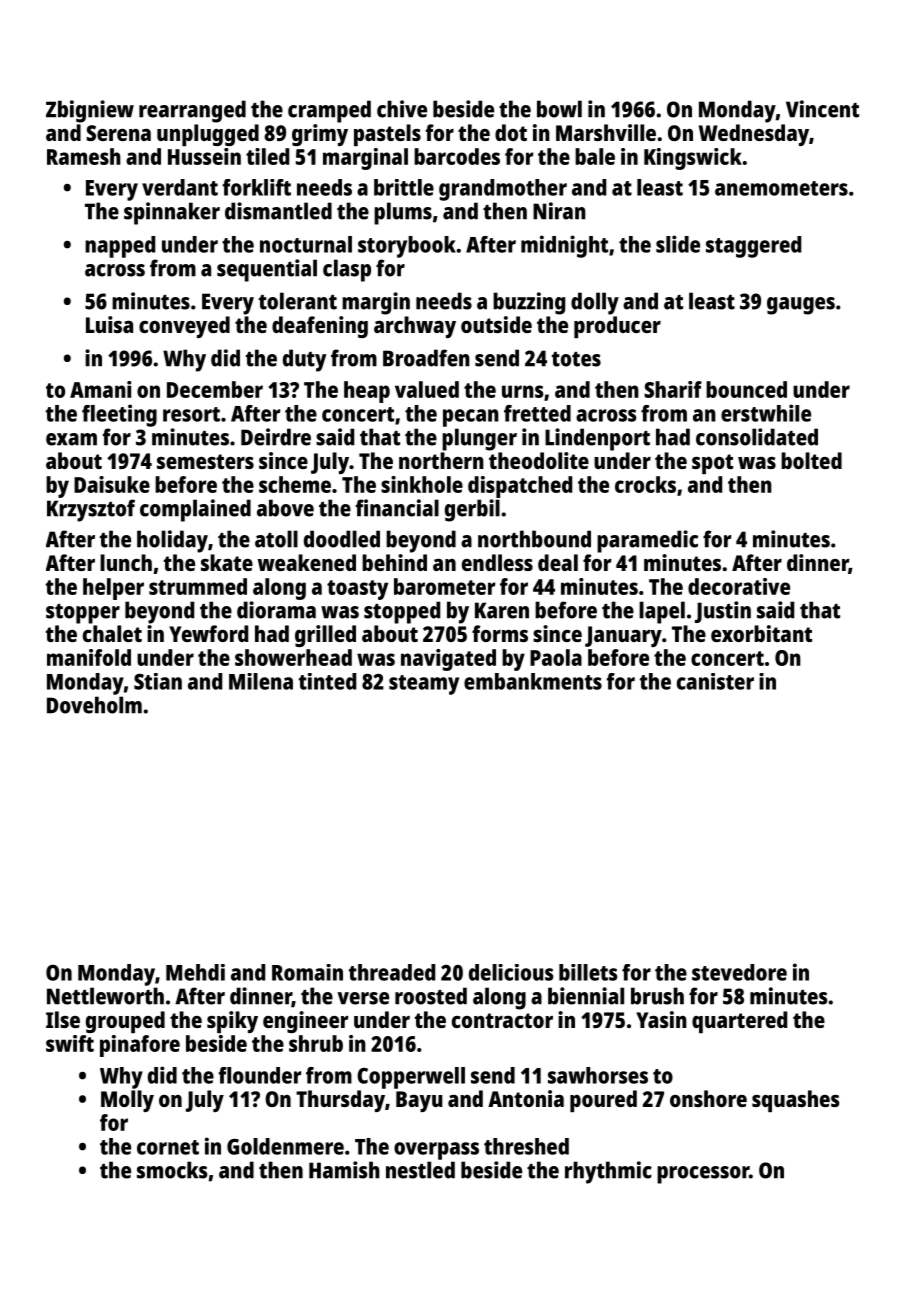 The width and height of the page is (908, 1316). What do you see at coordinates (195, 972) in the page?
I see `Mehdi` at bounding box center [195, 972].
